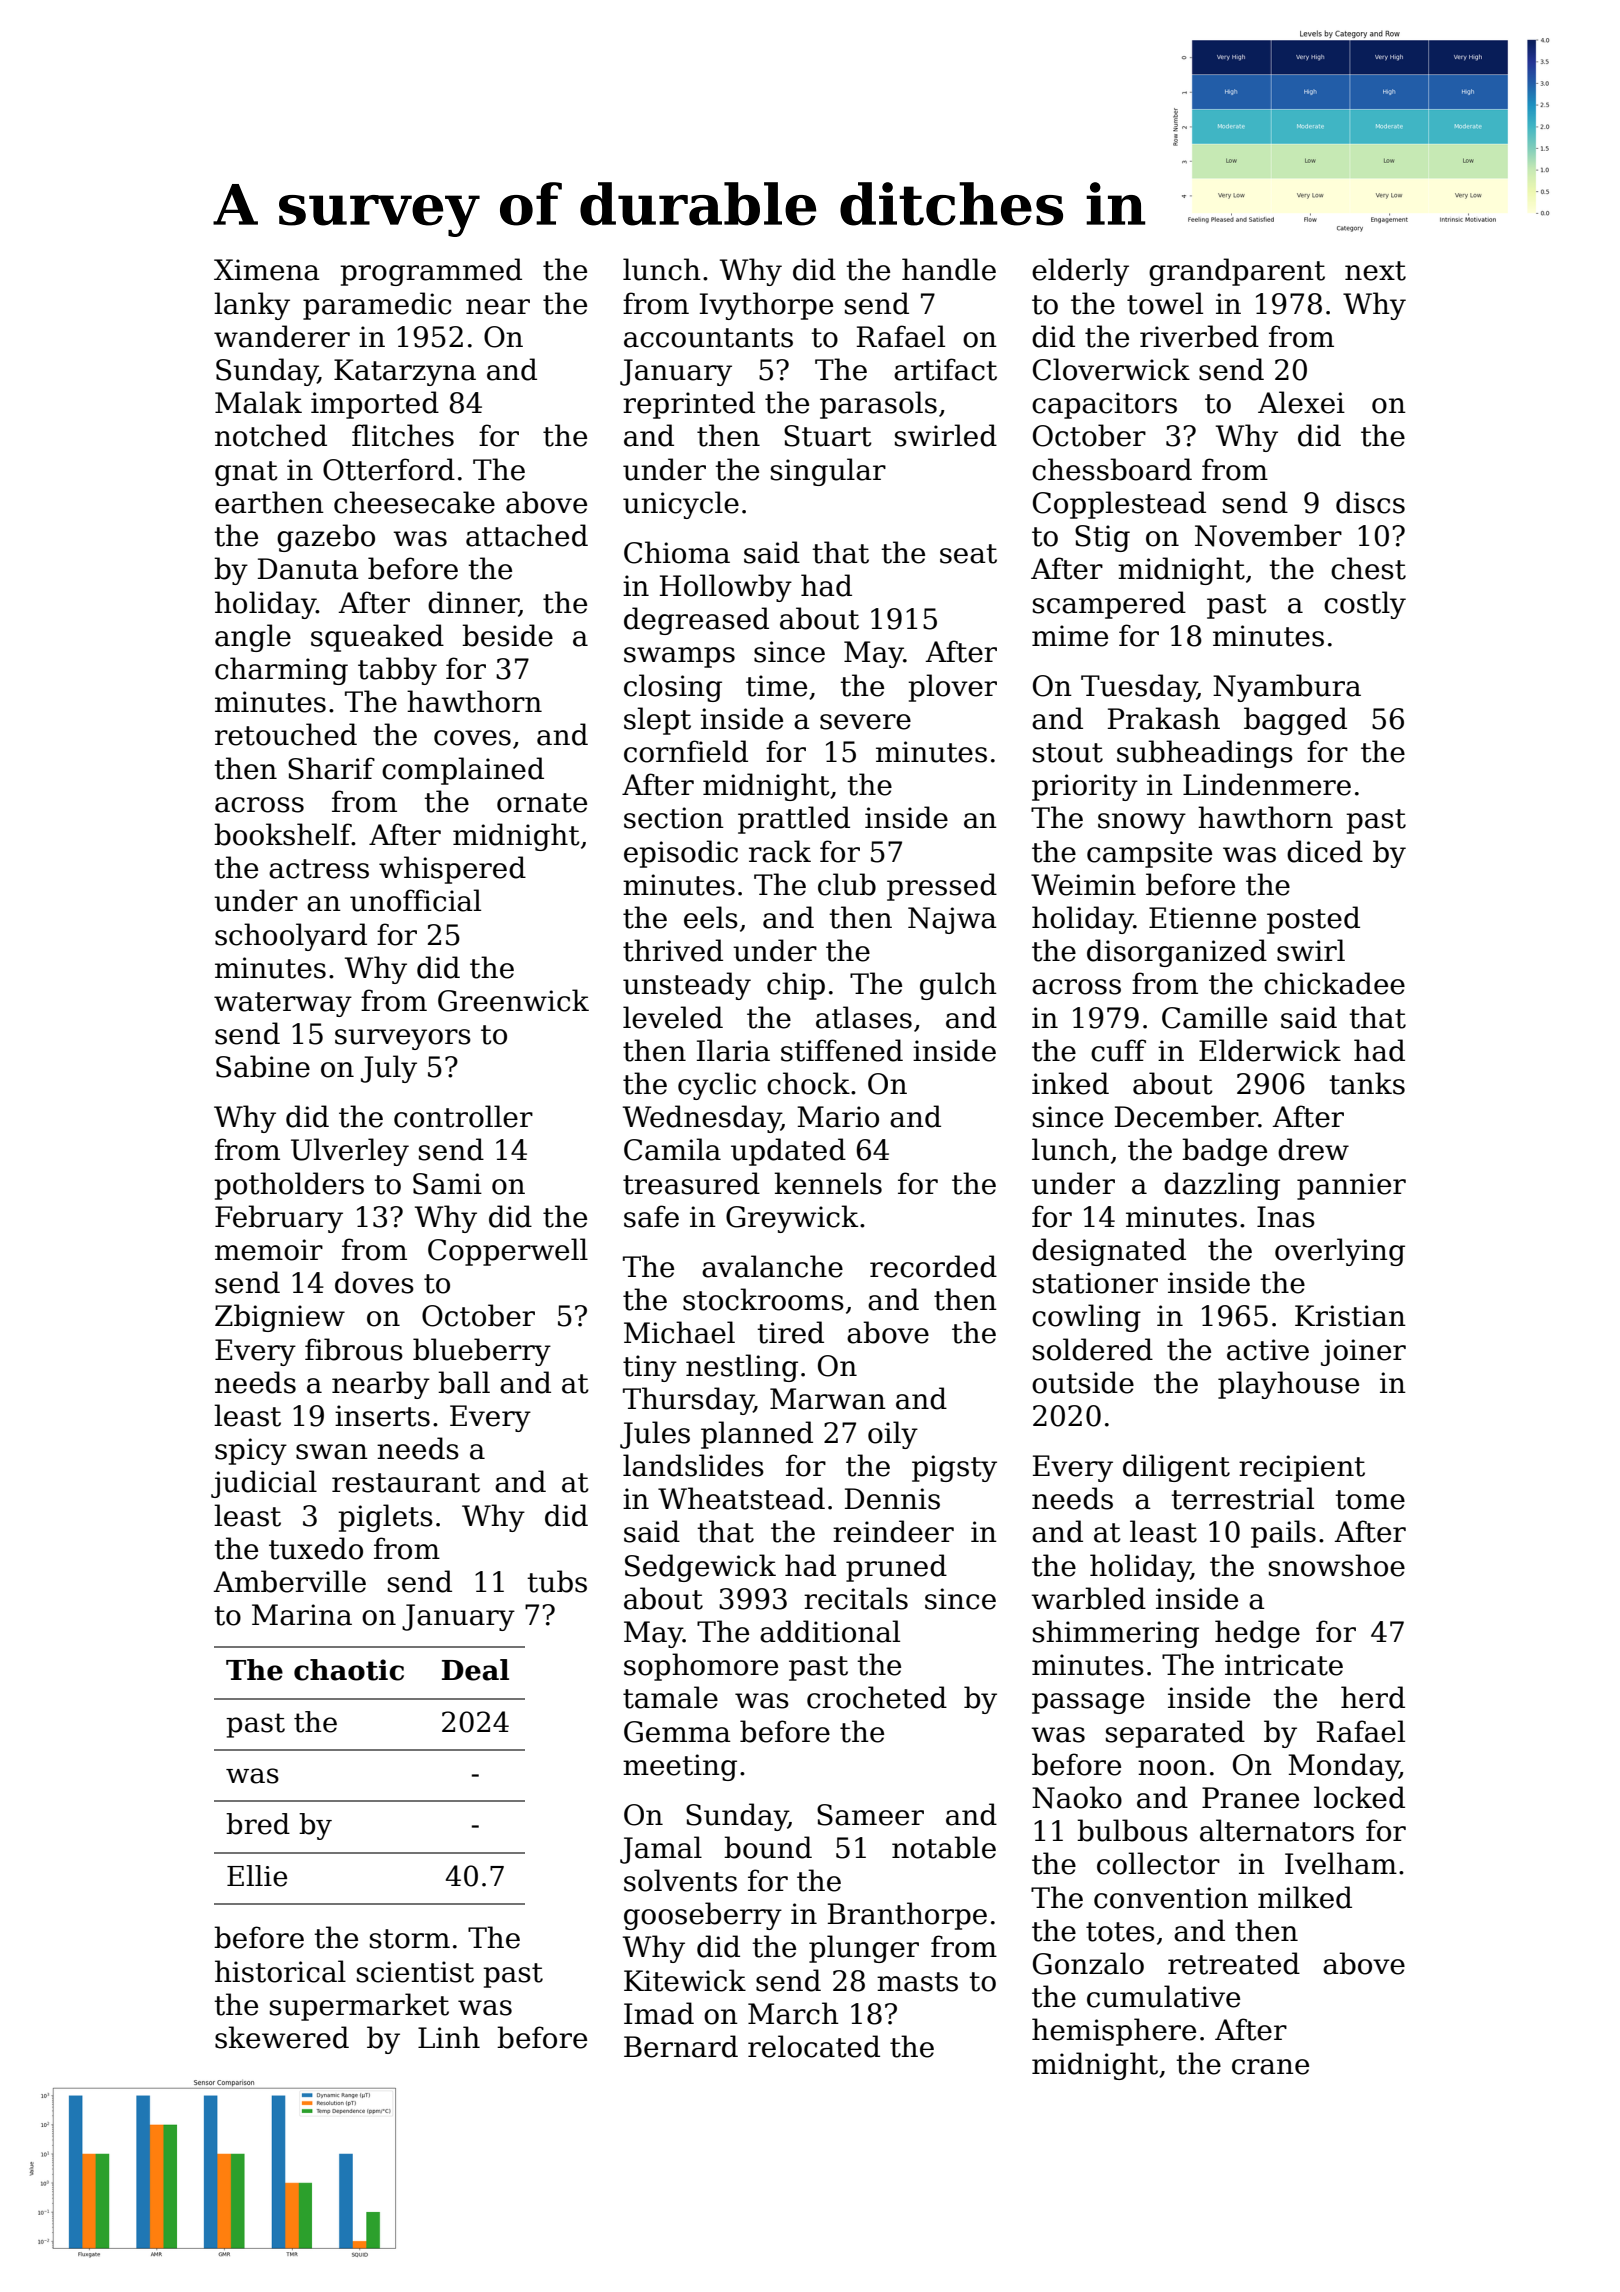 The width and height of the screenshot is (1620, 2292). What do you see at coordinates (776, 686) in the screenshot?
I see `time` at bounding box center [776, 686].
